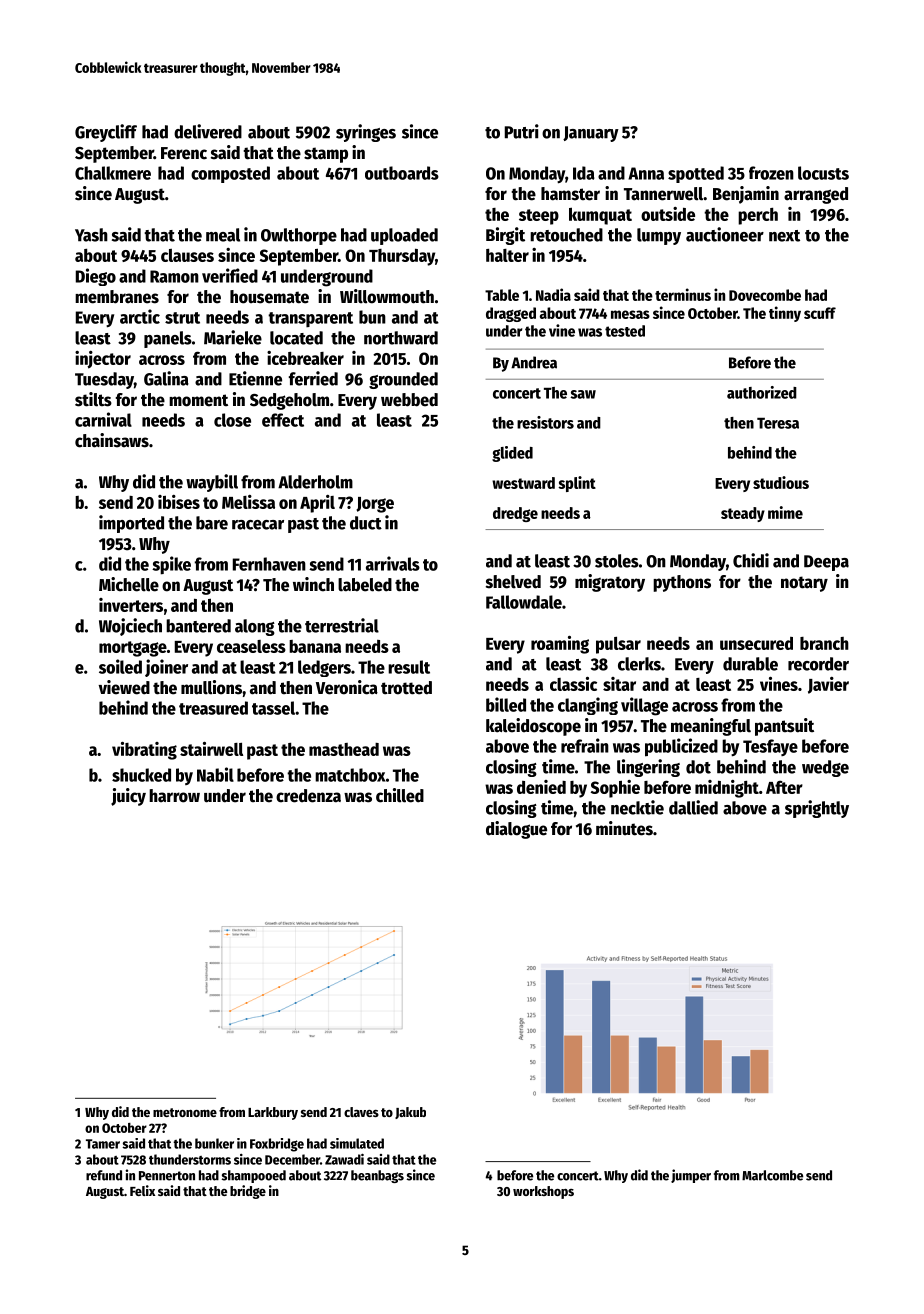 The height and width of the screenshot is (1314, 924). What do you see at coordinates (804, 584) in the screenshot?
I see `notary` at bounding box center [804, 584].
